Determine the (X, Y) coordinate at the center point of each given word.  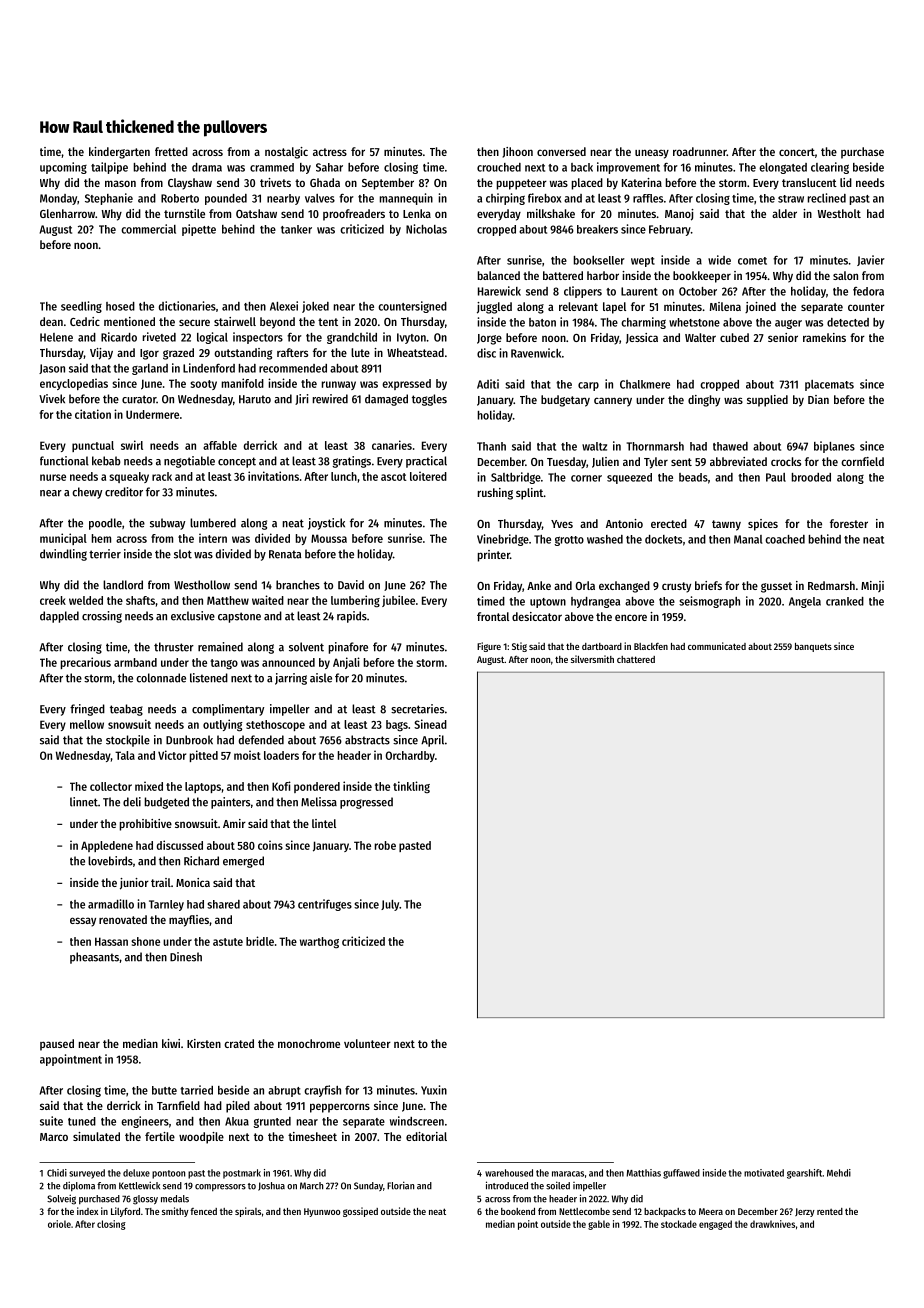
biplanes (834, 447)
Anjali (346, 663)
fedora (868, 291)
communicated (717, 646)
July (390, 905)
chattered (636, 659)
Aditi (488, 384)
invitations (273, 476)
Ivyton (411, 338)
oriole (59, 1224)
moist (247, 755)
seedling (81, 307)
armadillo (111, 904)
